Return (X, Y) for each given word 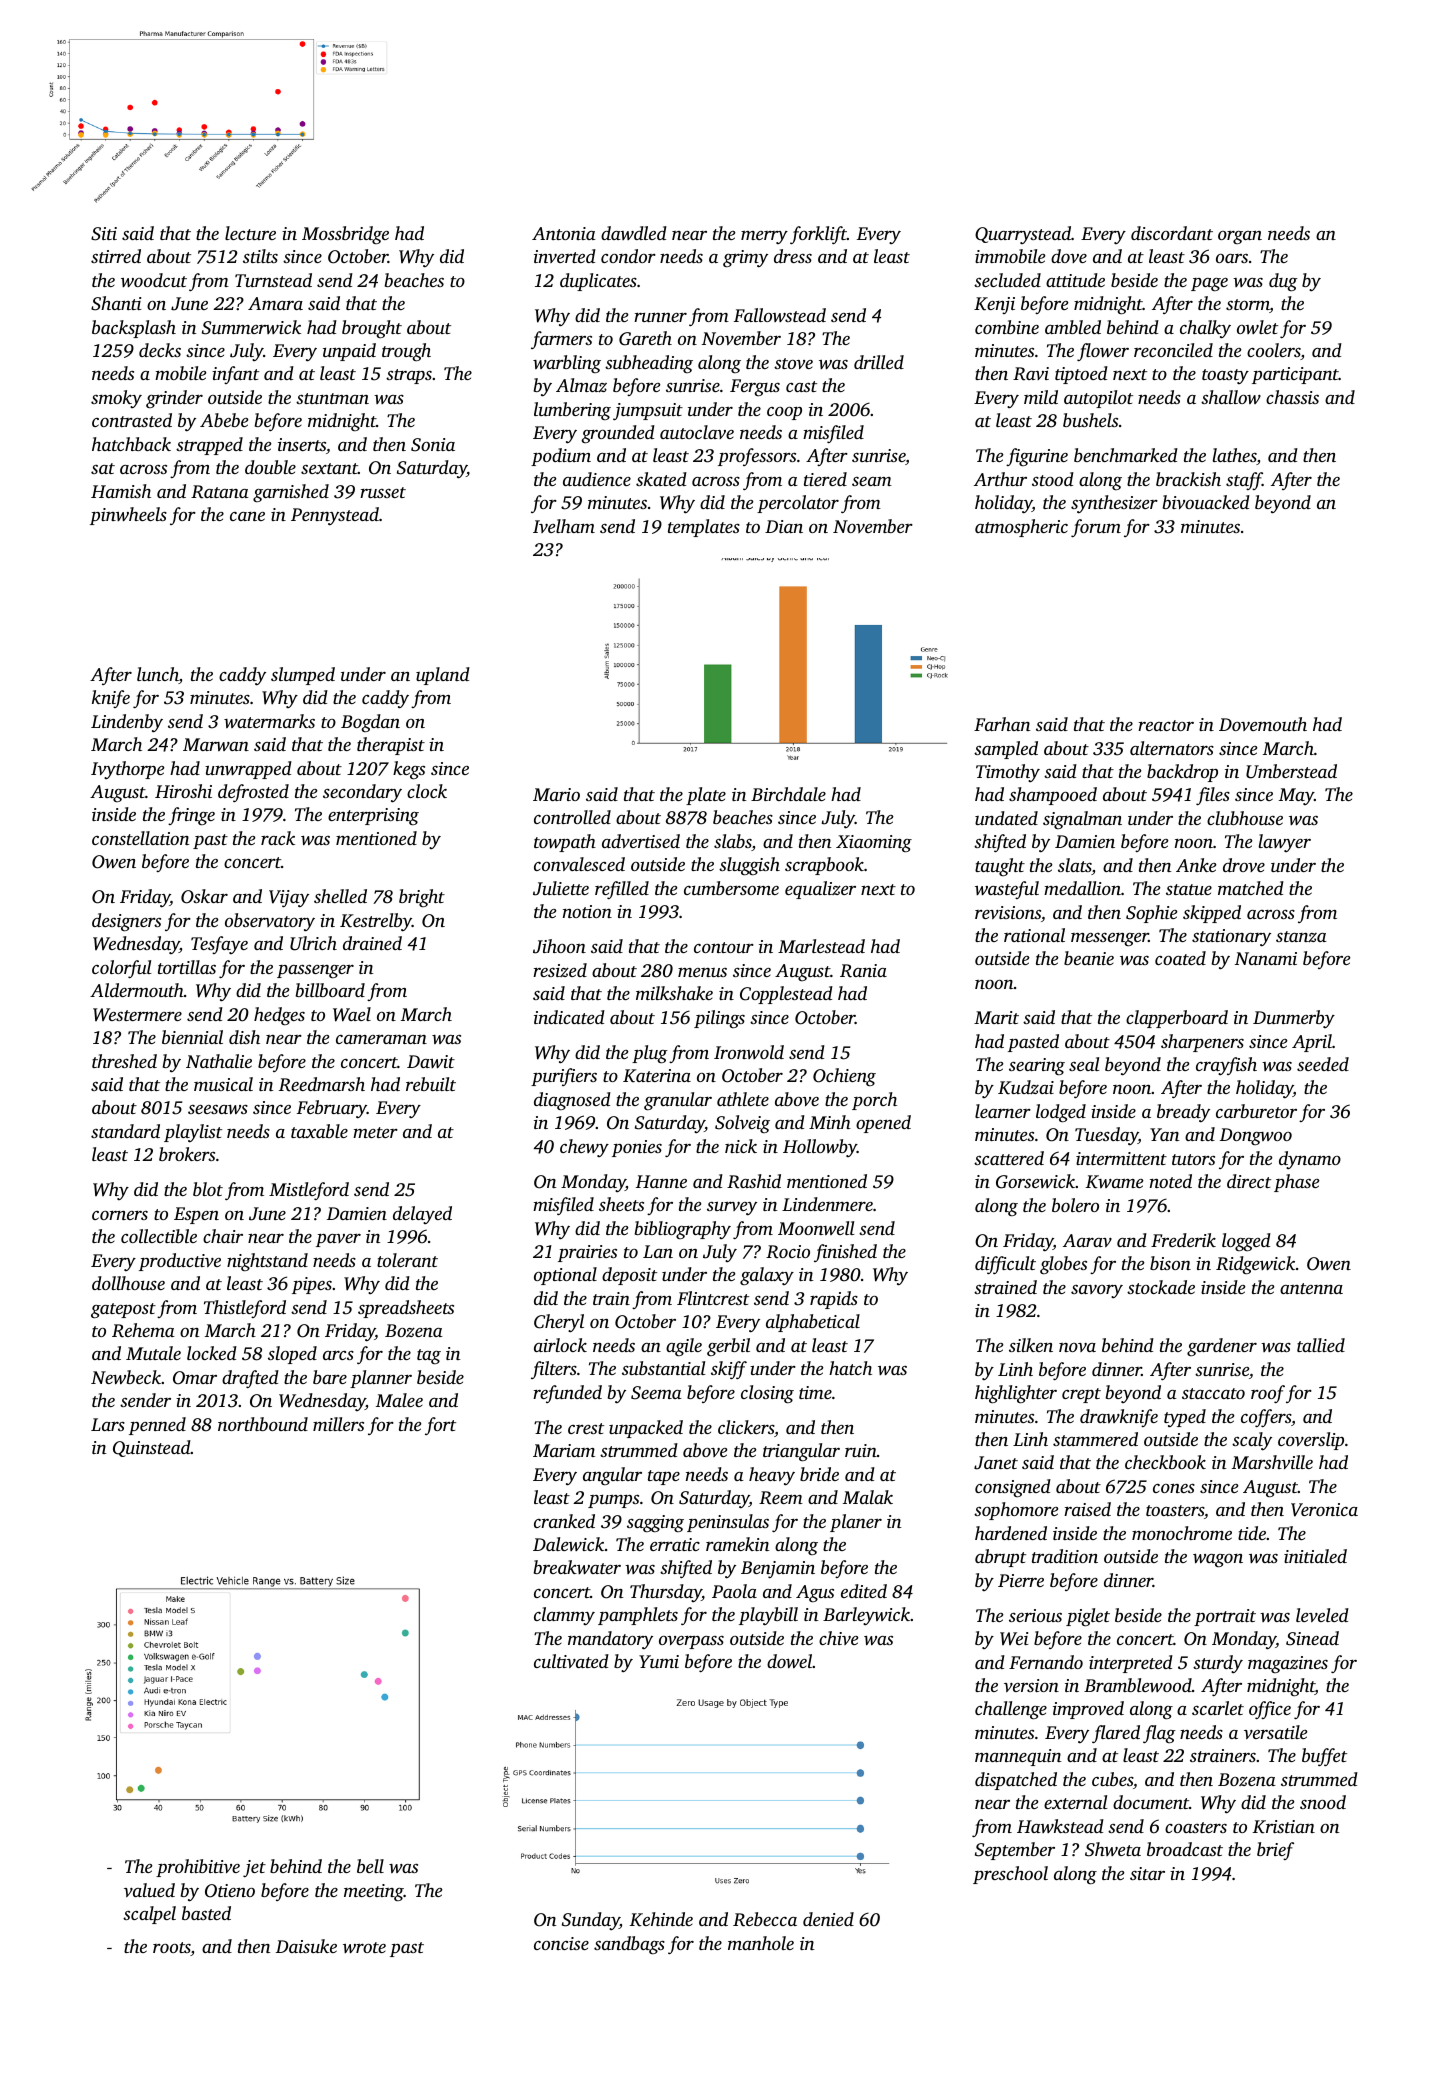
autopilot (1098, 399)
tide (1252, 1533)
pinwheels (128, 516)
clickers (746, 1427)
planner (381, 1379)
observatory (270, 922)
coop (784, 413)
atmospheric (1021, 528)
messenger (1110, 939)
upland (443, 676)
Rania (863, 971)
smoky (116, 399)
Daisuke (306, 1946)
